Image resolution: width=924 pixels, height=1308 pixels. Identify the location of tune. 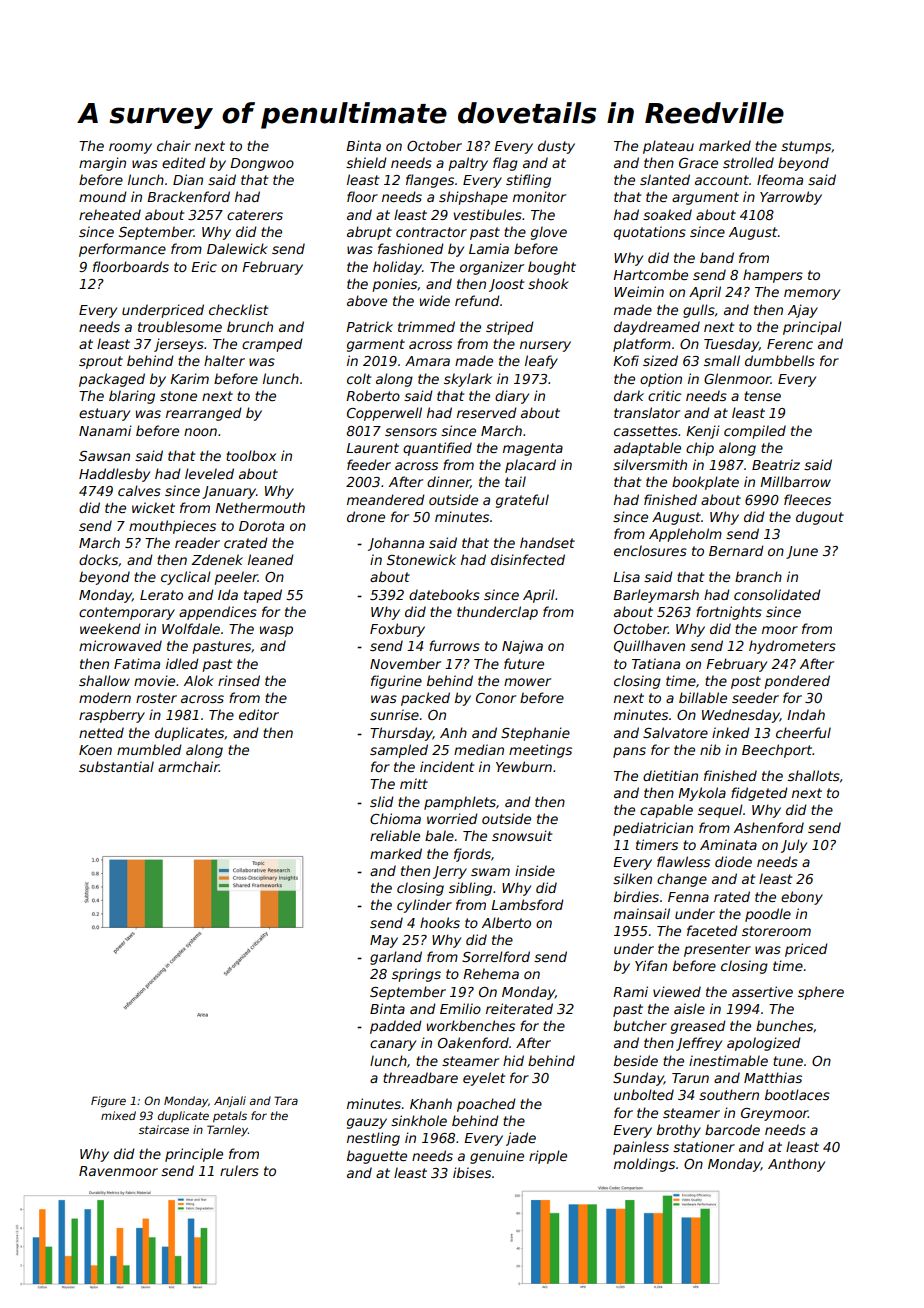
(788, 1061).
